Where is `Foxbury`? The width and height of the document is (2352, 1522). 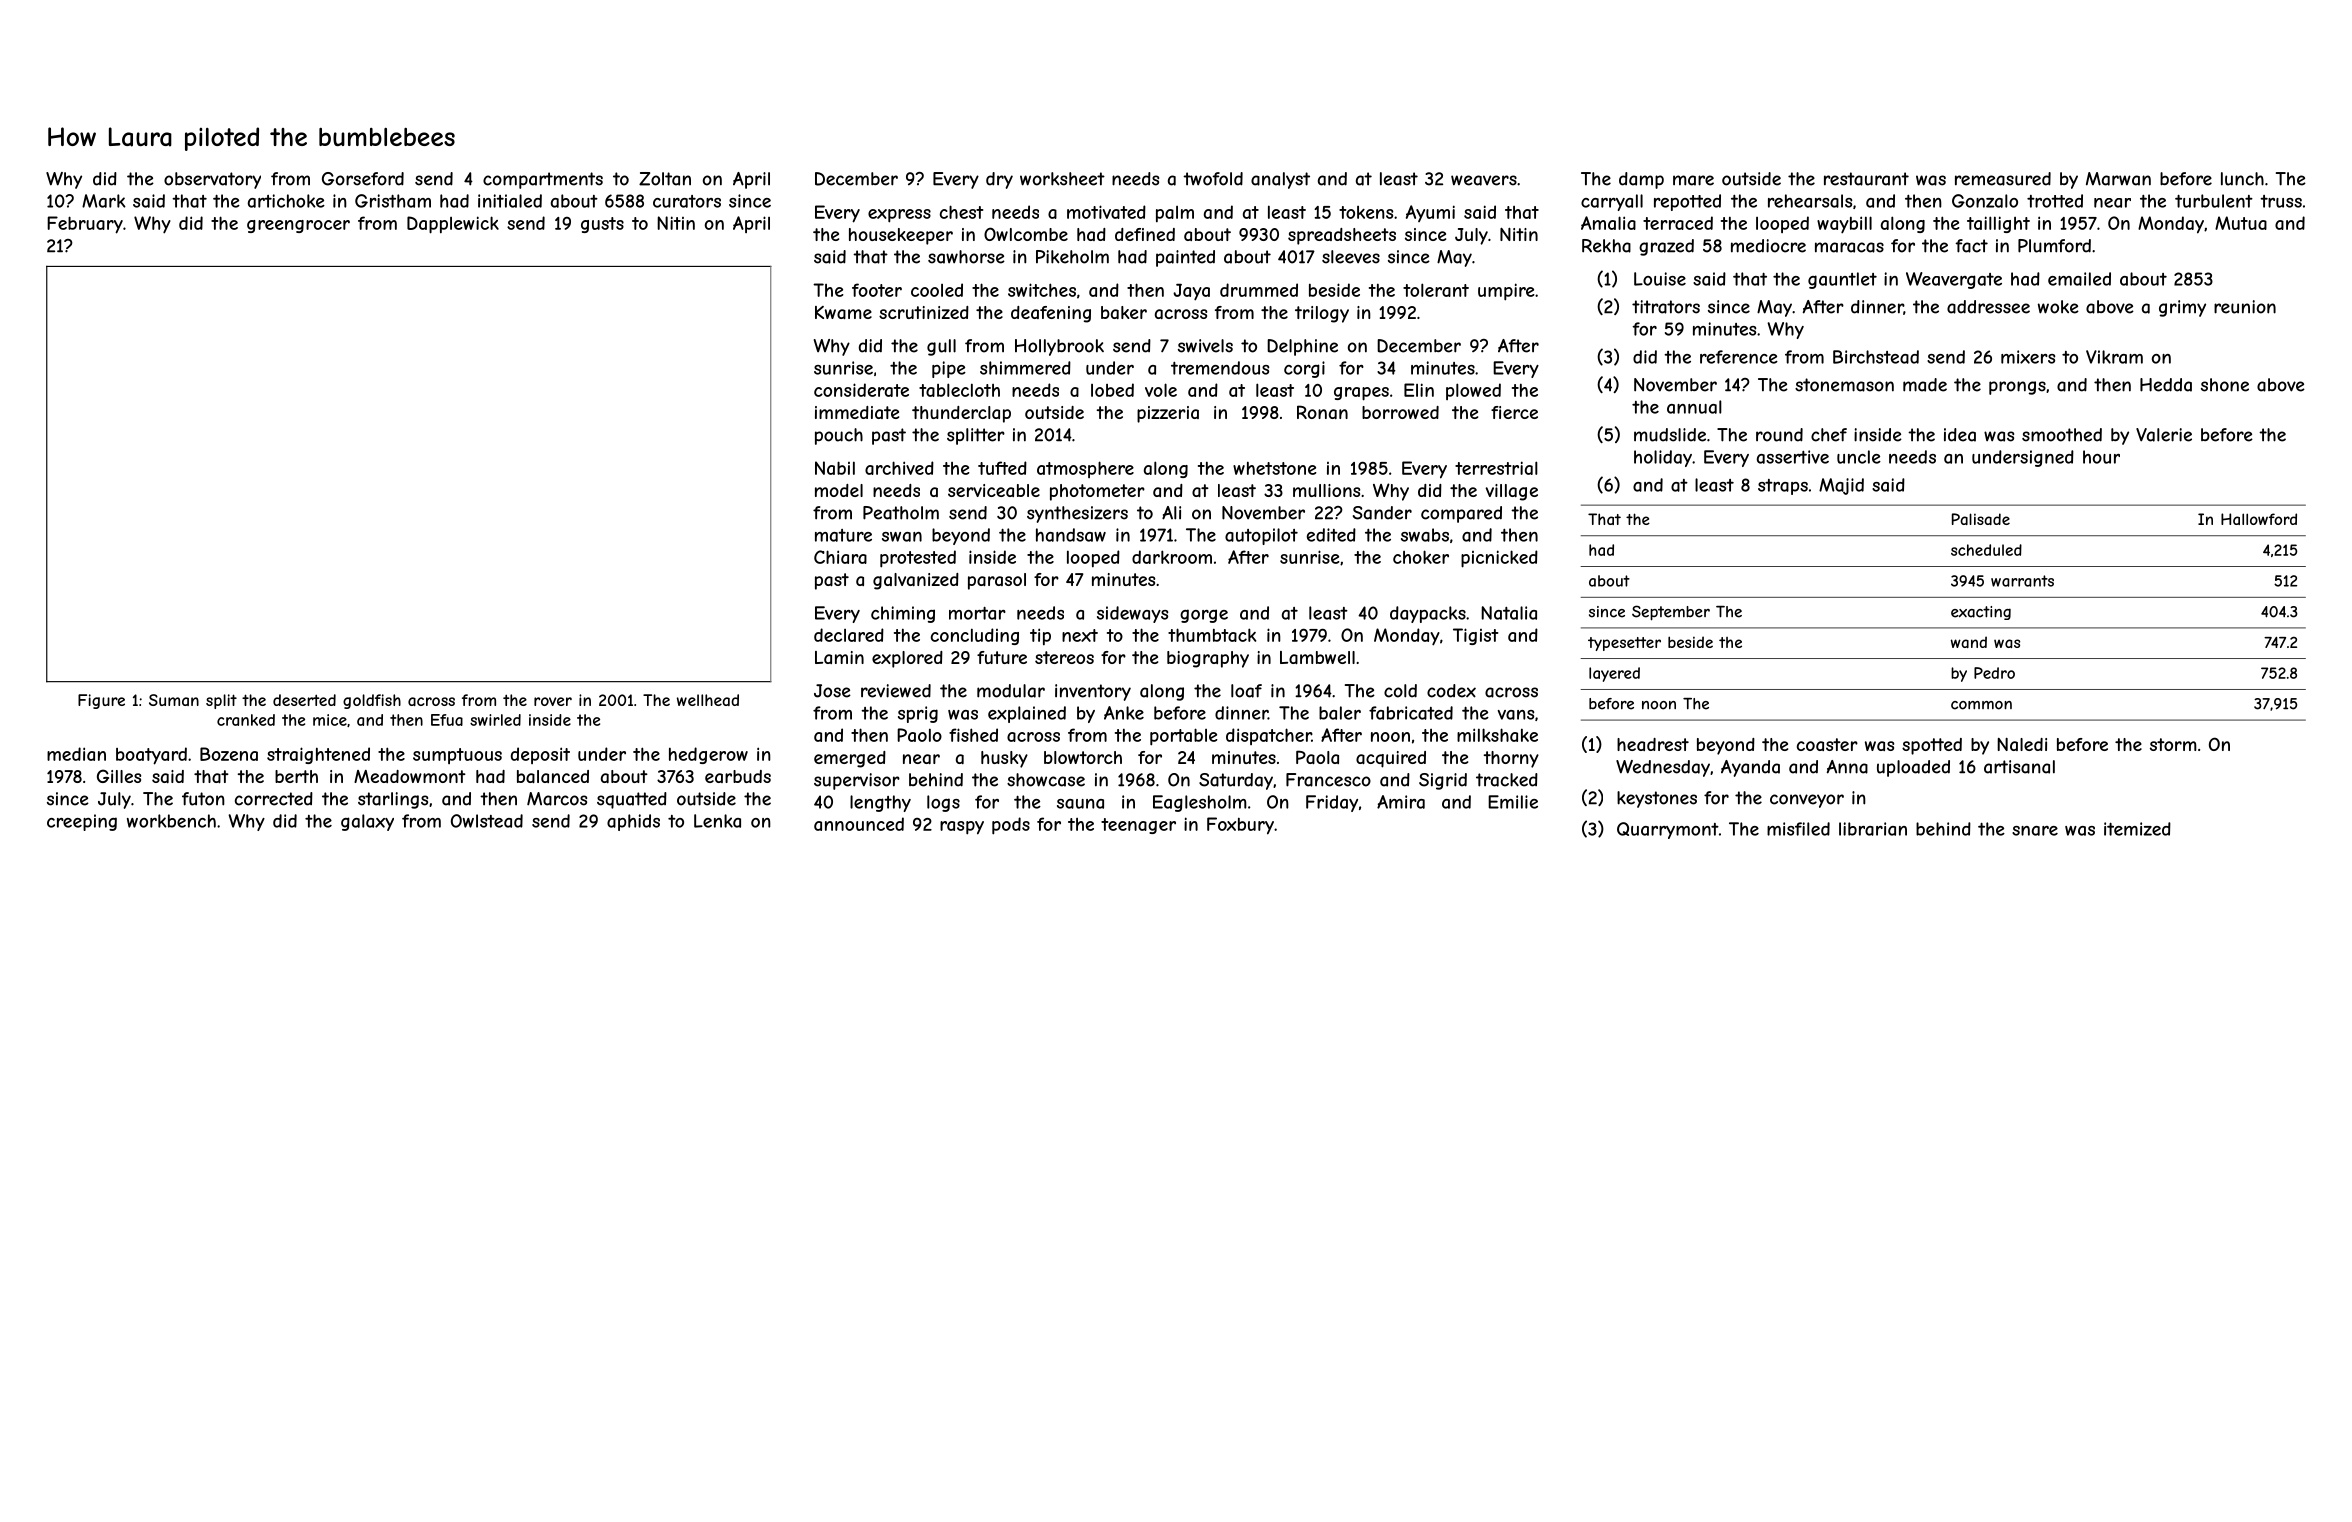
Foxbury is located at coordinates (1240, 826).
